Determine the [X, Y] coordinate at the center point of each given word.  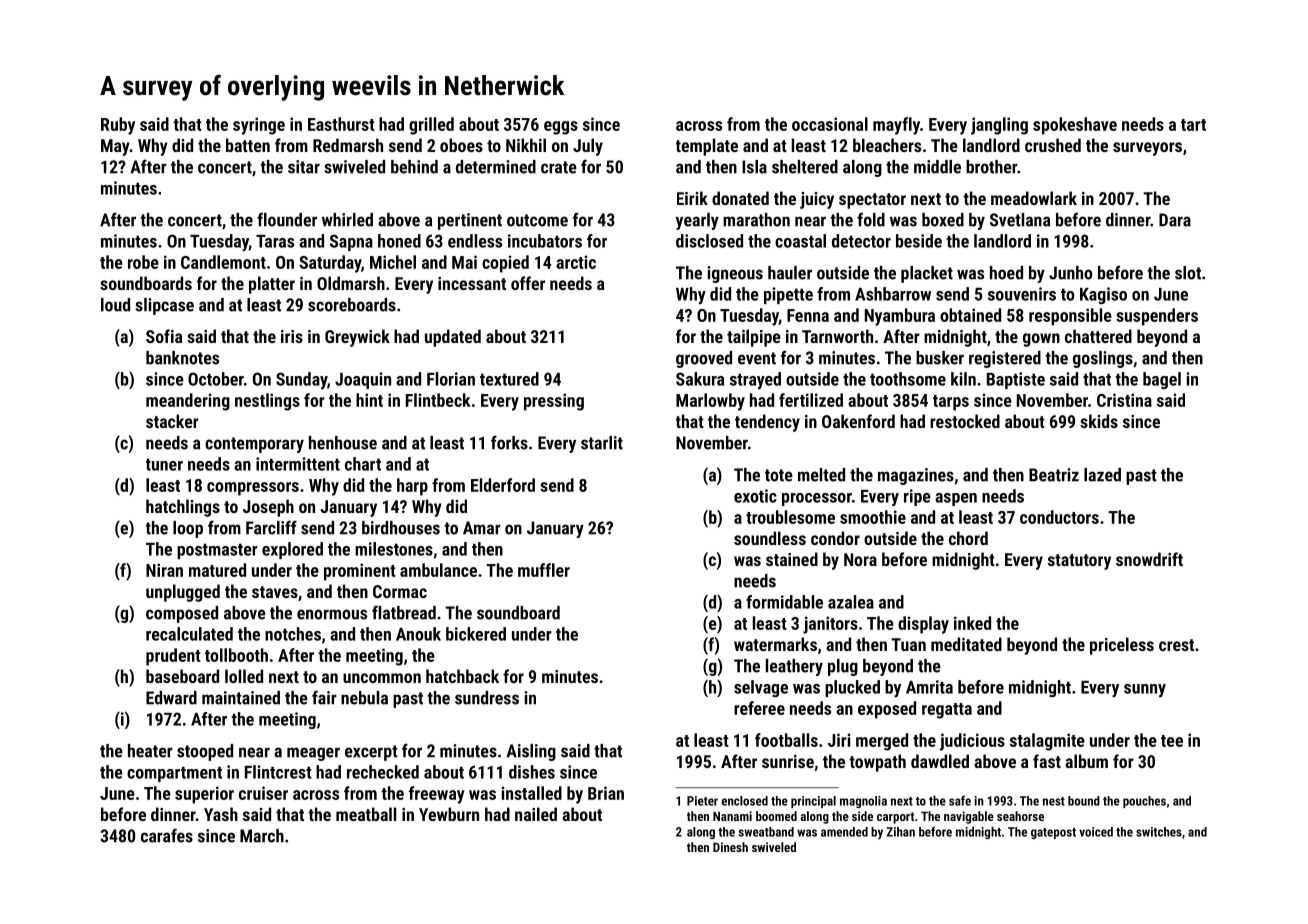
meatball [366, 814]
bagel [1162, 380]
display [923, 625]
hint [369, 400]
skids [1099, 421]
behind [414, 167]
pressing [554, 402]
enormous [332, 614]
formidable [784, 602]
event [757, 358]
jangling [999, 126]
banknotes [182, 358]
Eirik [692, 198]
